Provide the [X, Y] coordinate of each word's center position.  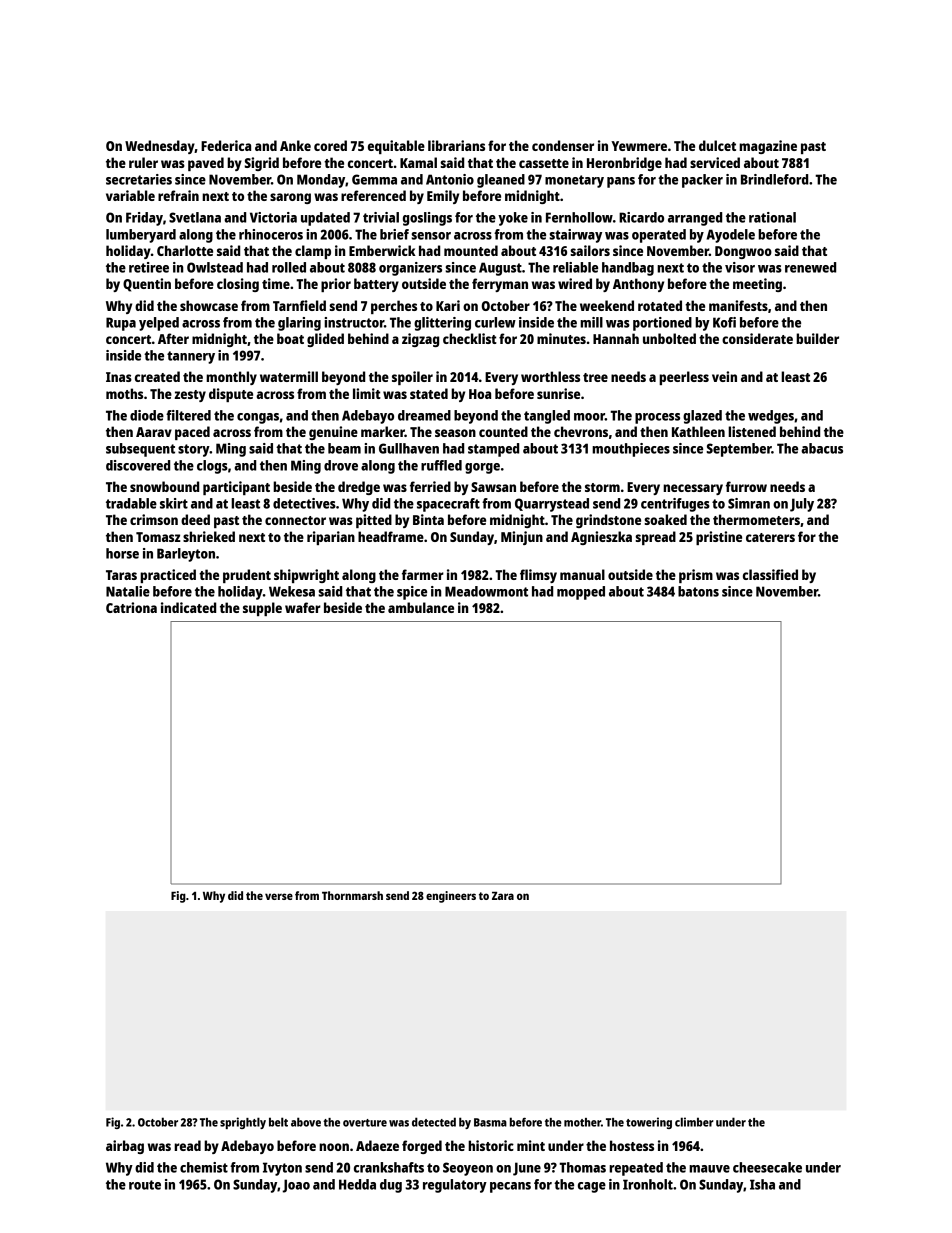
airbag [125, 1147]
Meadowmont [486, 591]
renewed [810, 267]
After [173, 338]
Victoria [273, 217]
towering [649, 1123]
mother [582, 1122]
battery [376, 285]
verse [279, 896]
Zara [503, 896]
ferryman [500, 285]
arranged [695, 219]
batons [698, 591]
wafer [303, 607]
